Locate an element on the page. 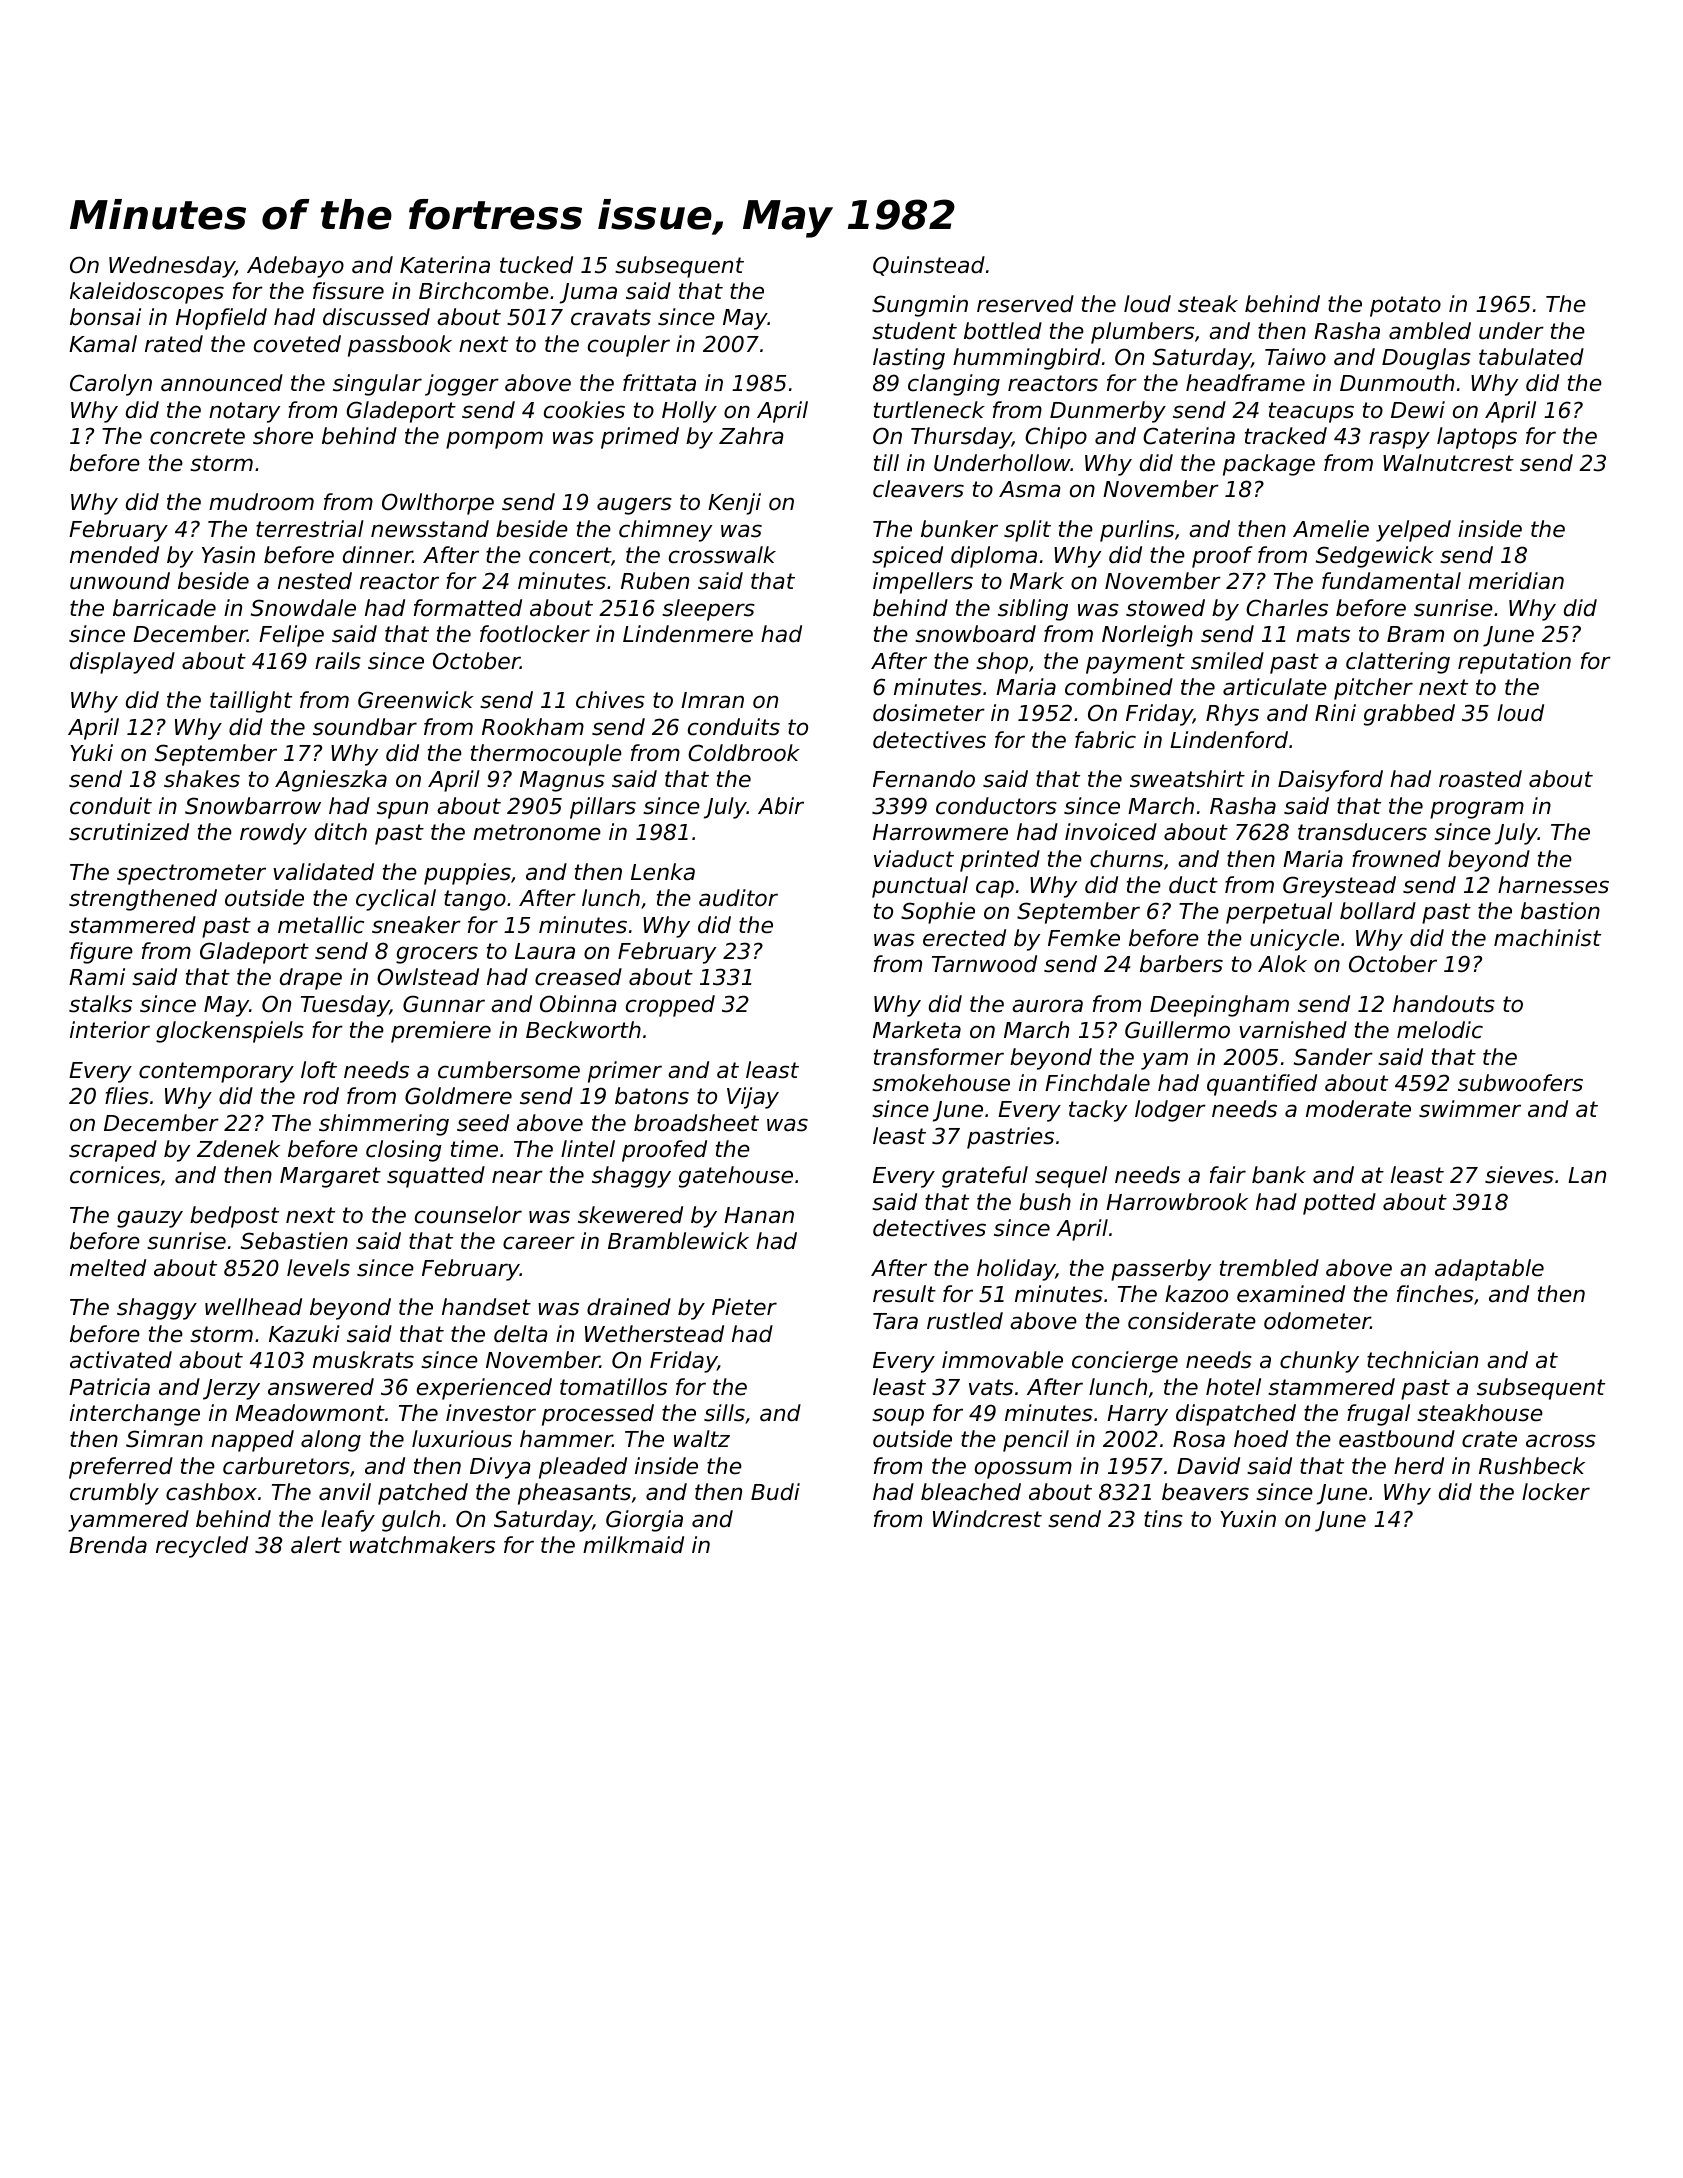 Image resolution: width=1683 pixels, height=2178 pixels. cleavers is located at coordinates (918, 489).
